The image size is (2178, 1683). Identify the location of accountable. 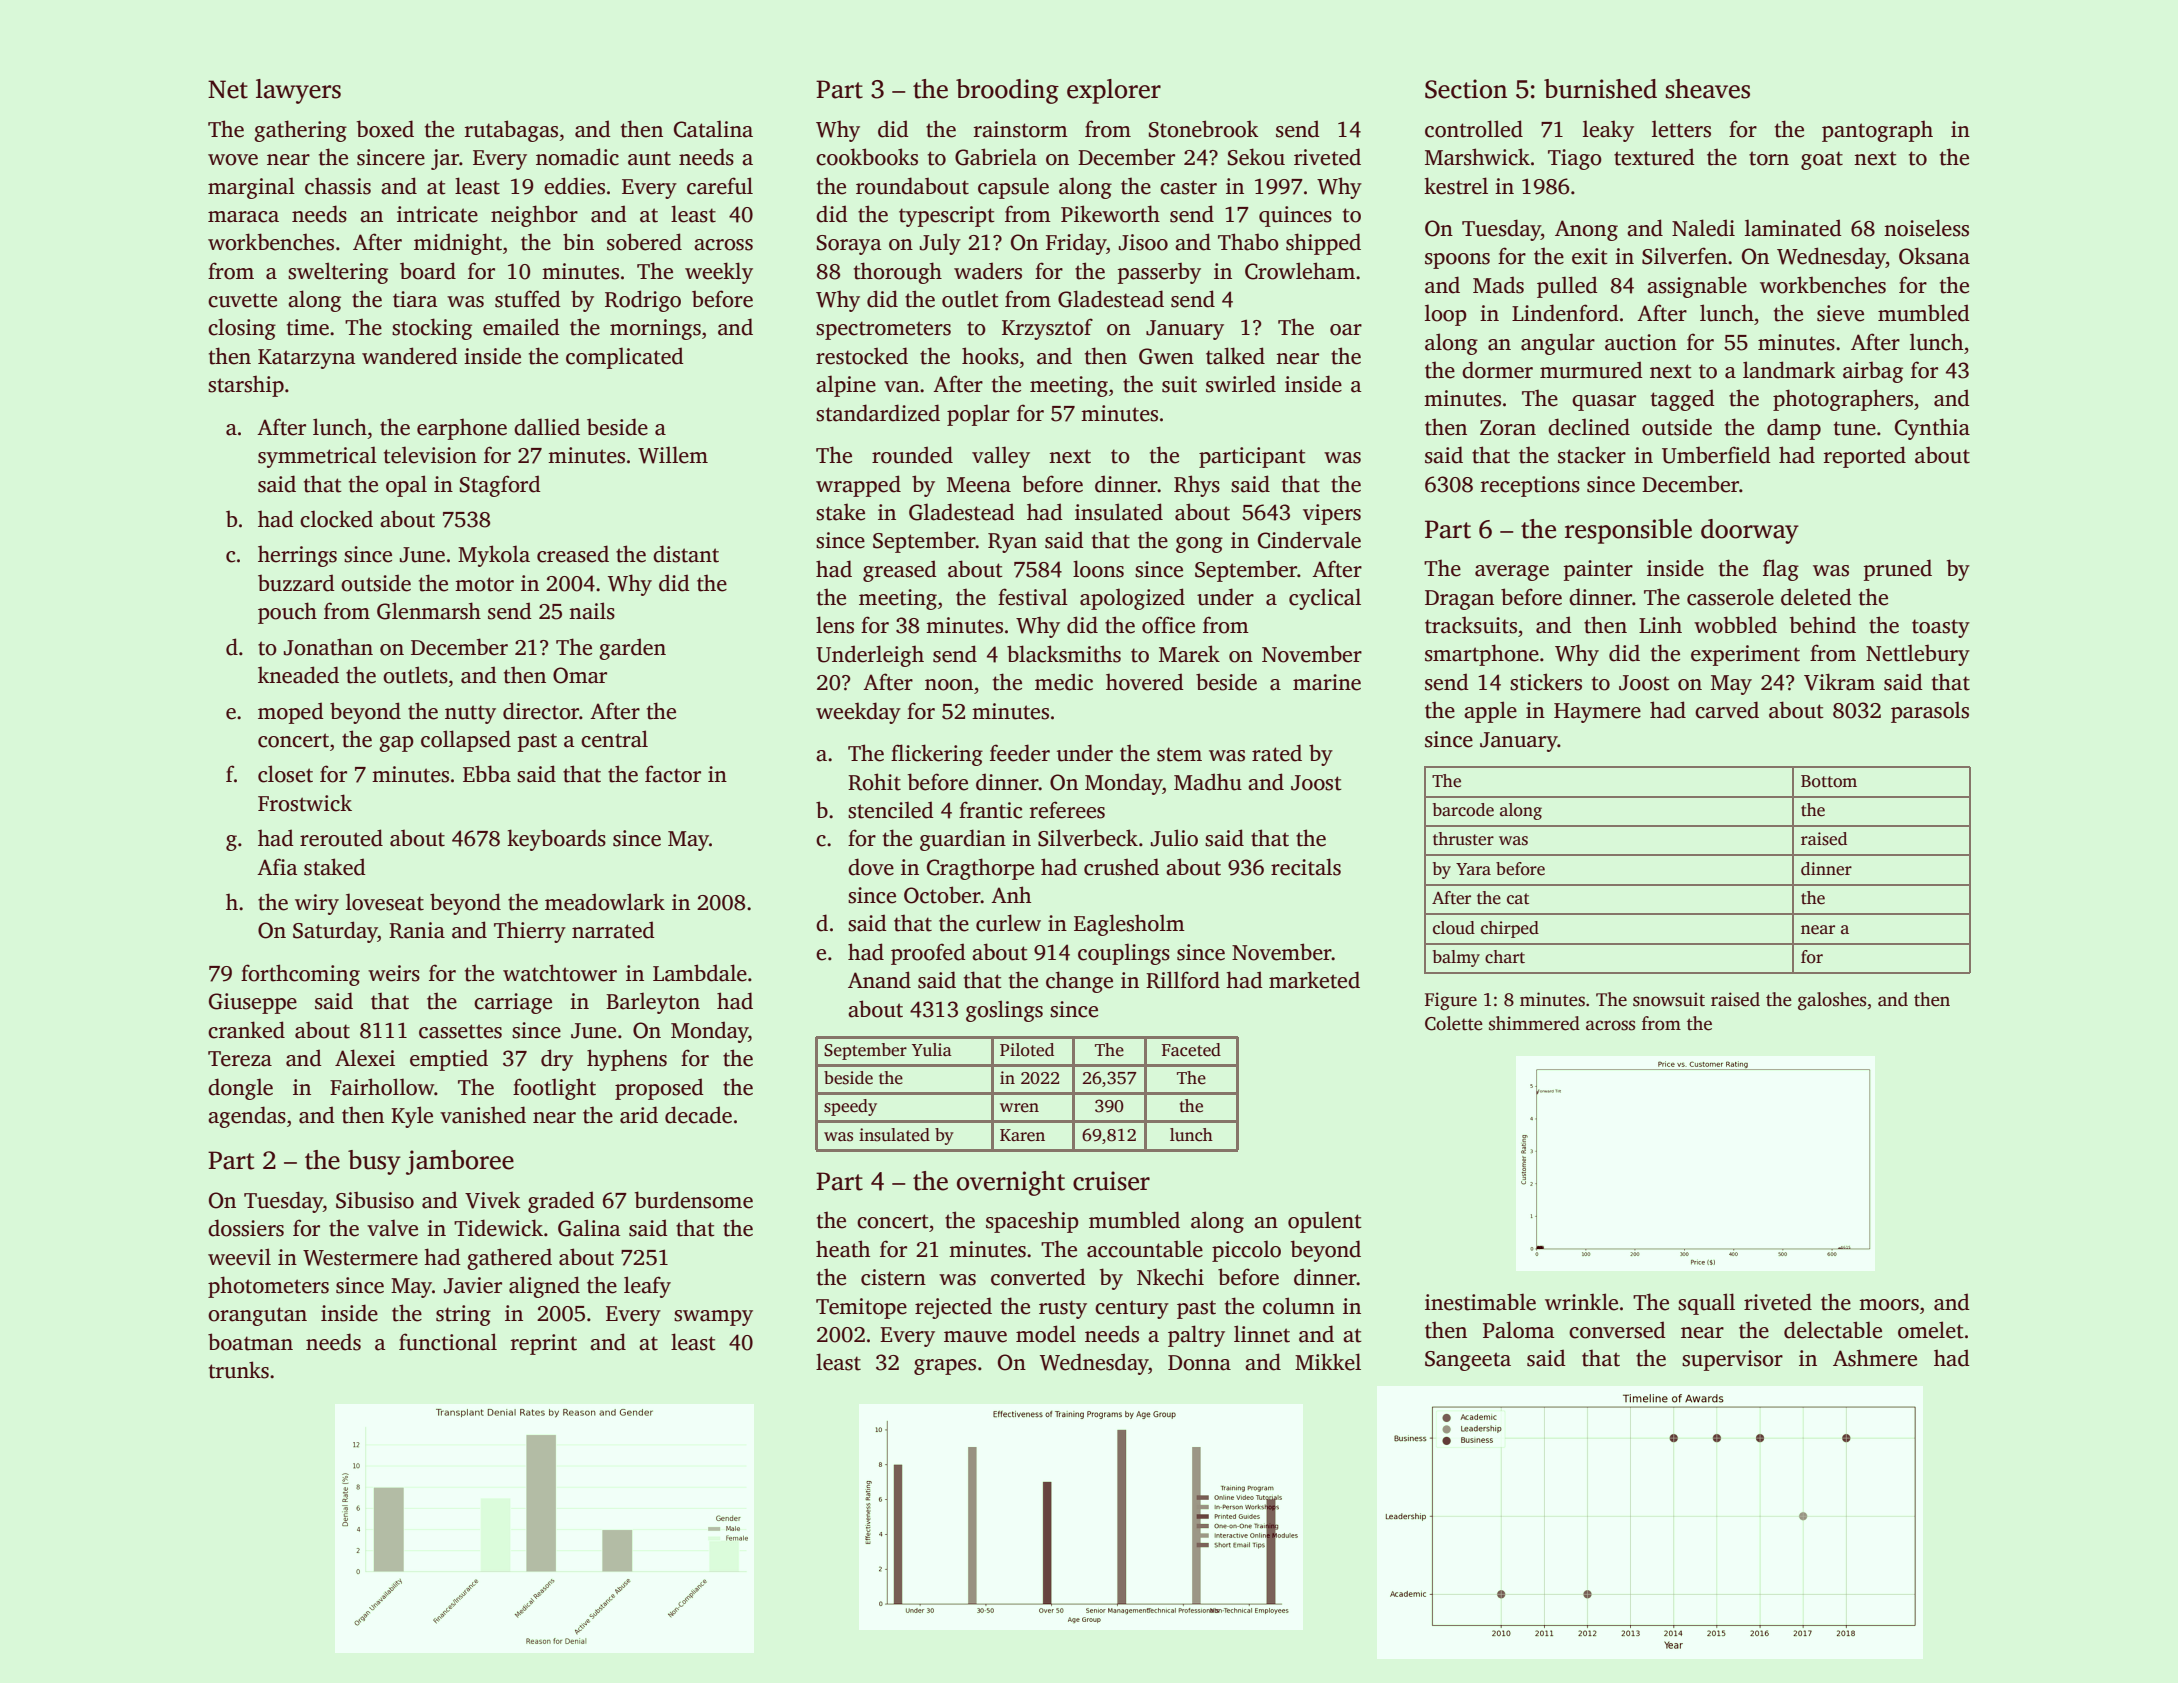
(1145, 1249).
